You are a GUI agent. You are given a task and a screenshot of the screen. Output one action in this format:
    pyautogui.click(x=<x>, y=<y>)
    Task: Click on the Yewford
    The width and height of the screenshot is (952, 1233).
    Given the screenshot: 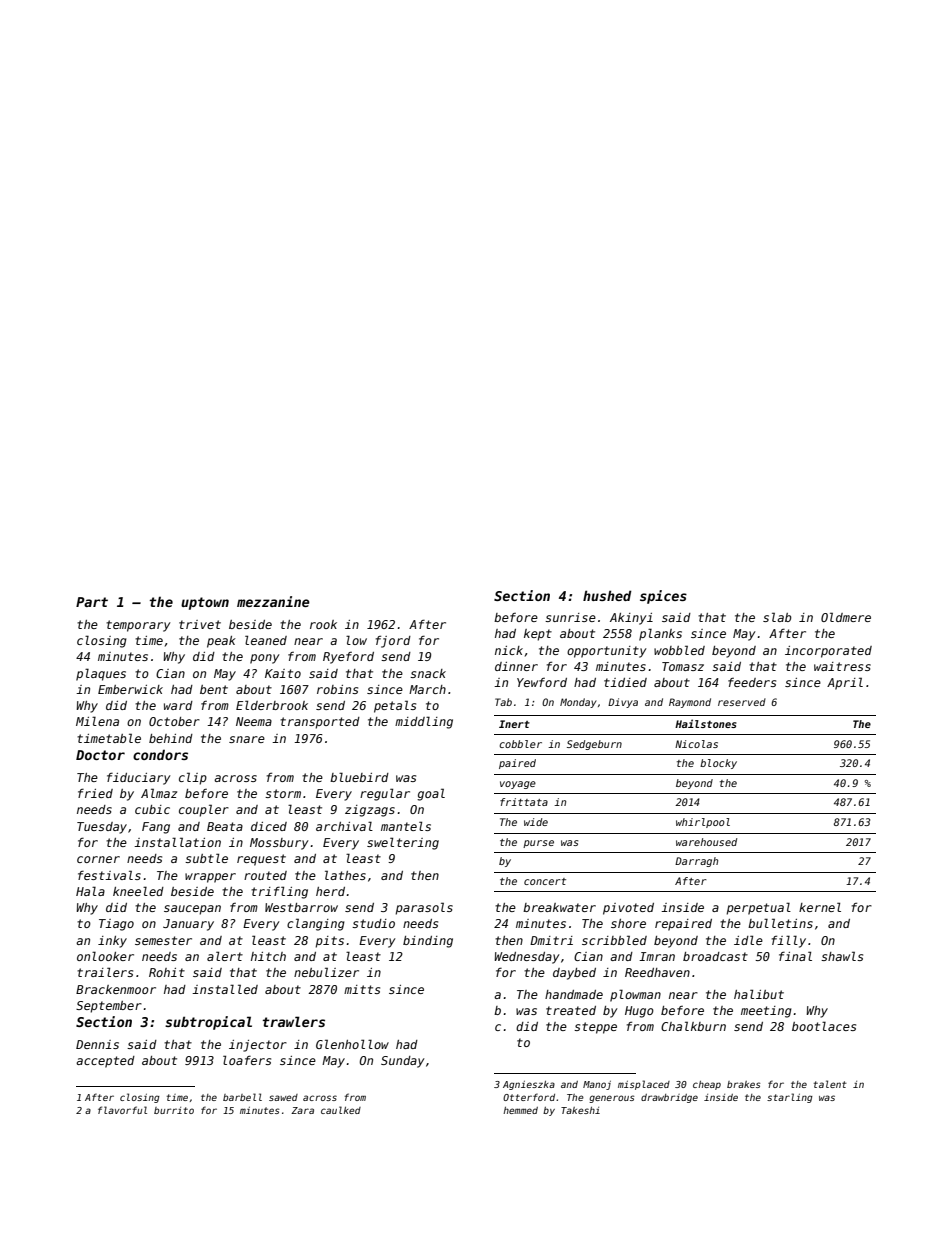 What is the action you would take?
    pyautogui.click(x=542, y=682)
